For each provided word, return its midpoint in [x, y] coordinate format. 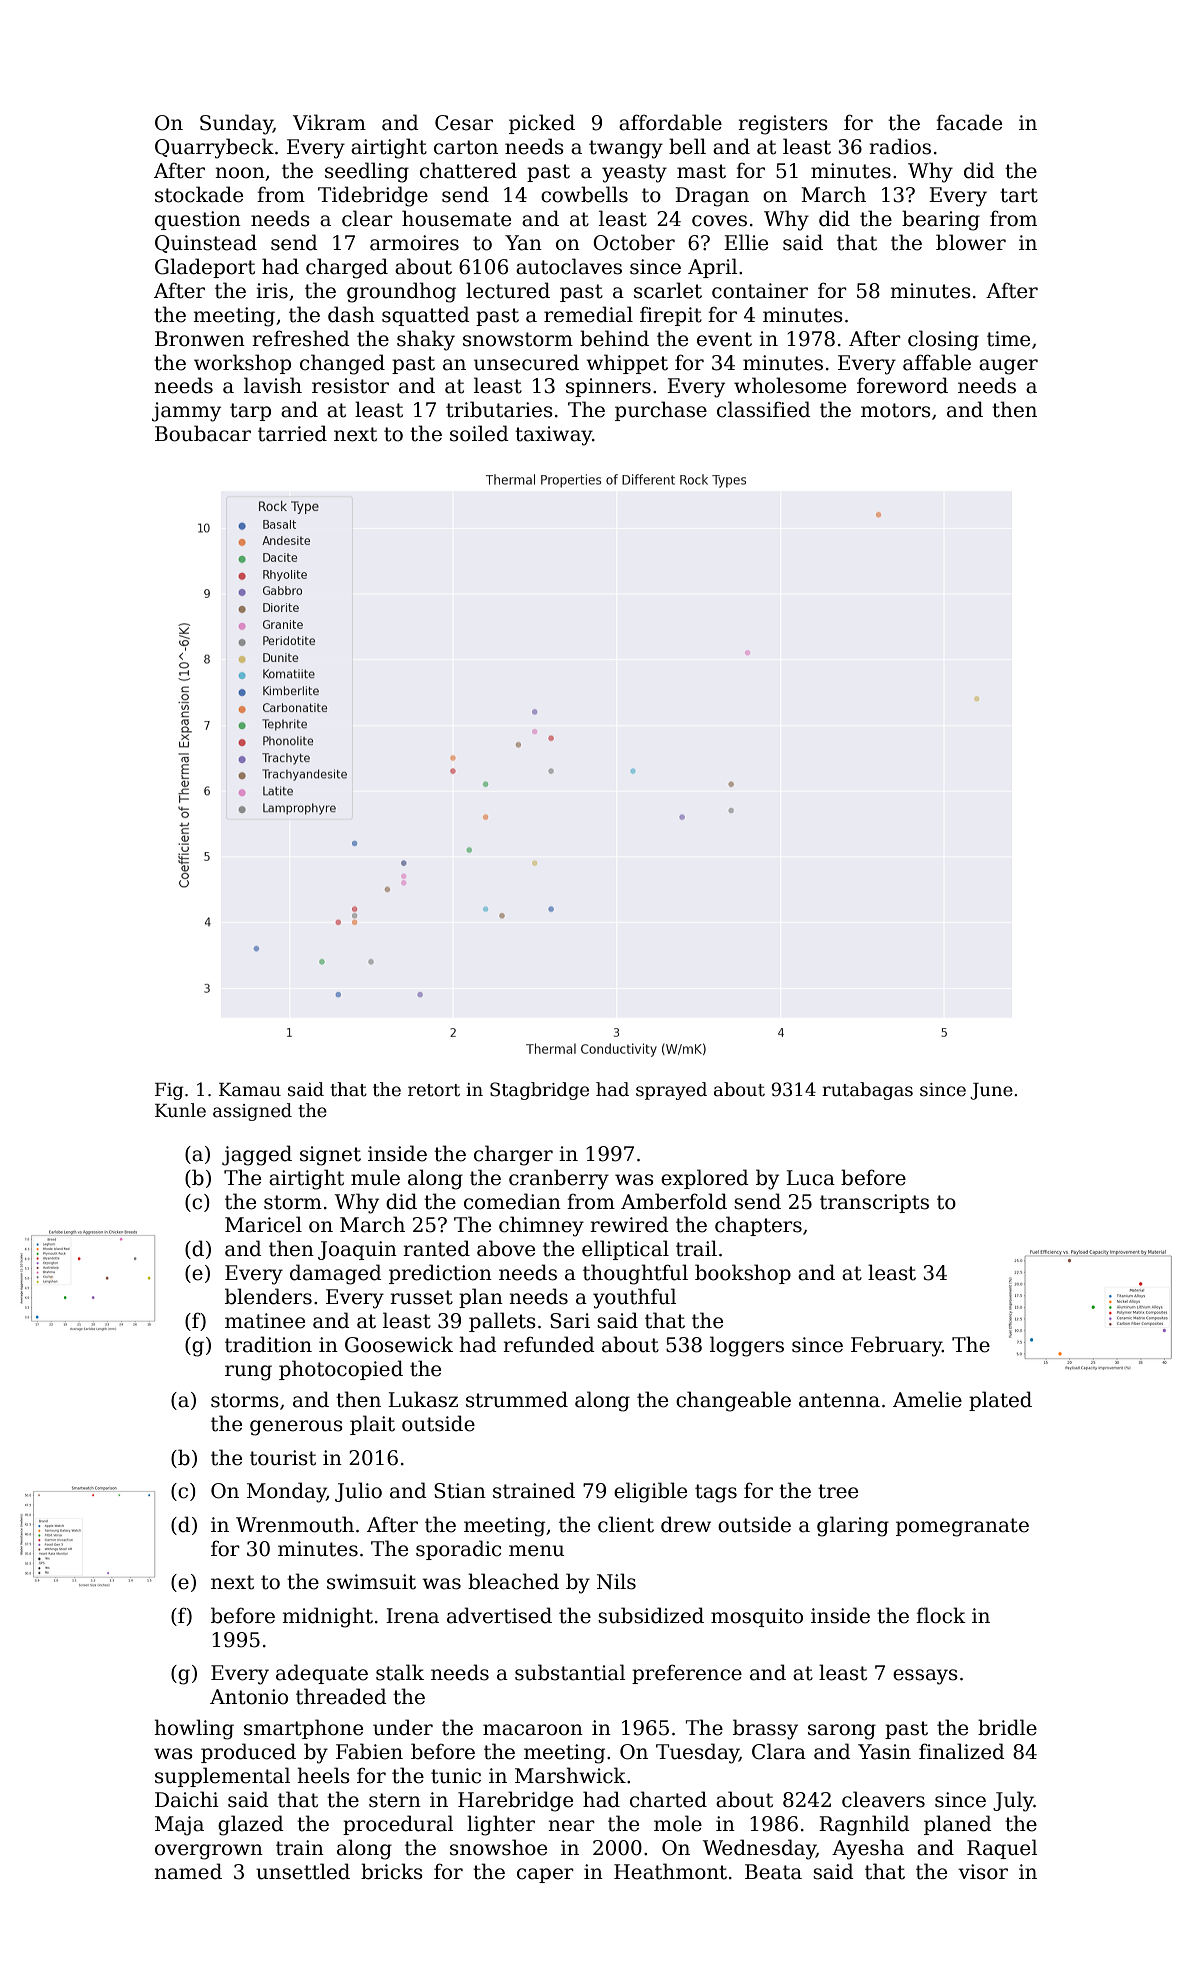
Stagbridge [539, 1091]
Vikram [329, 122]
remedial [588, 314]
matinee [265, 1321]
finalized [962, 1751]
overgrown [209, 1852]
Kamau [250, 1090]
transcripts [874, 1203]
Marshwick [570, 1775]
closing [943, 340]
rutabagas [867, 1091]
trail [696, 1248]
